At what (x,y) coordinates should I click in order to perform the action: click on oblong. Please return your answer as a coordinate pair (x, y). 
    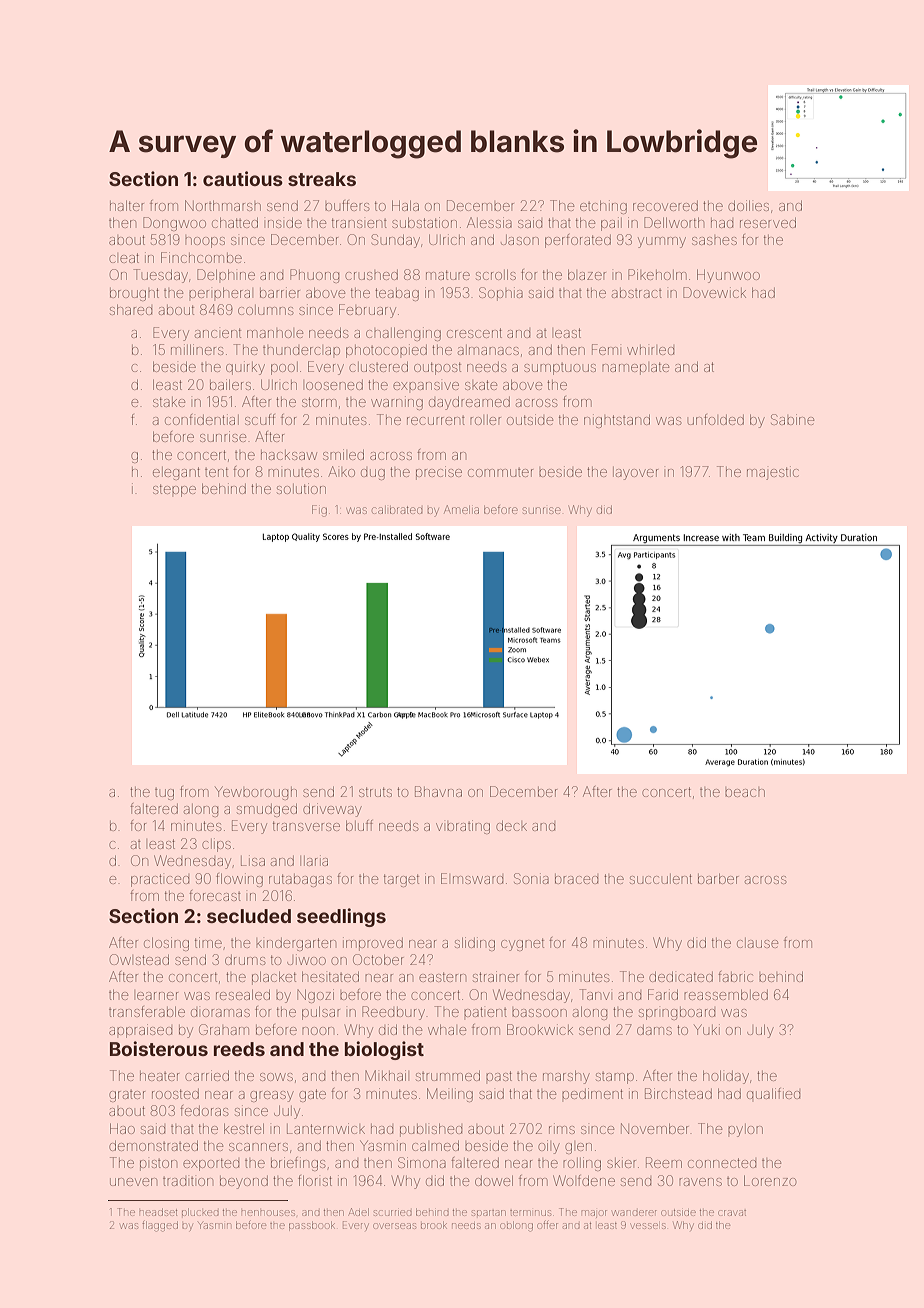
    Looking at the image, I should click on (516, 1227).
